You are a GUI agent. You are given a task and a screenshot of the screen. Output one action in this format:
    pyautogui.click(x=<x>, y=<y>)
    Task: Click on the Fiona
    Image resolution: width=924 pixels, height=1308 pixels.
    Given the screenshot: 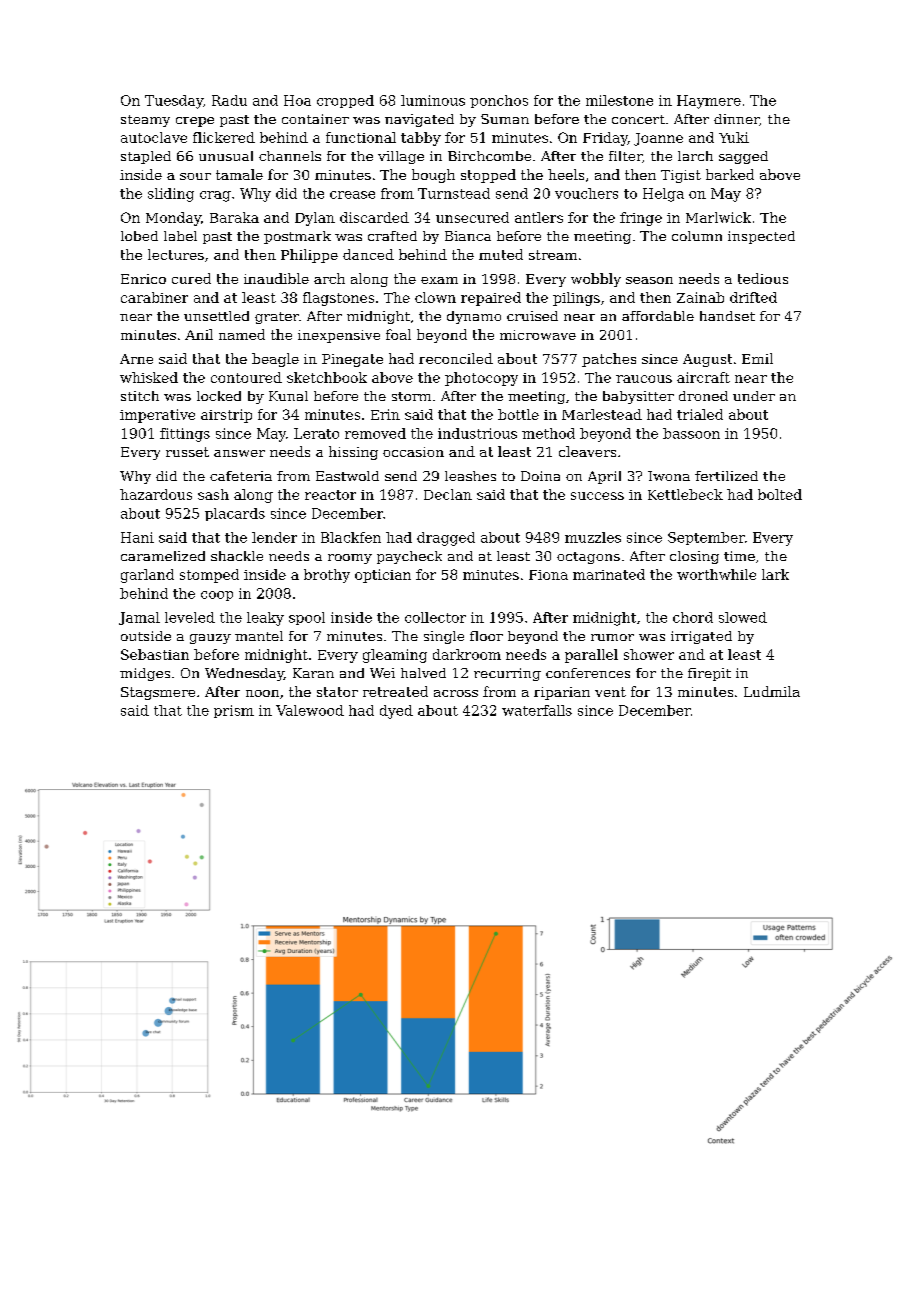 What is the action you would take?
    pyautogui.click(x=548, y=575)
